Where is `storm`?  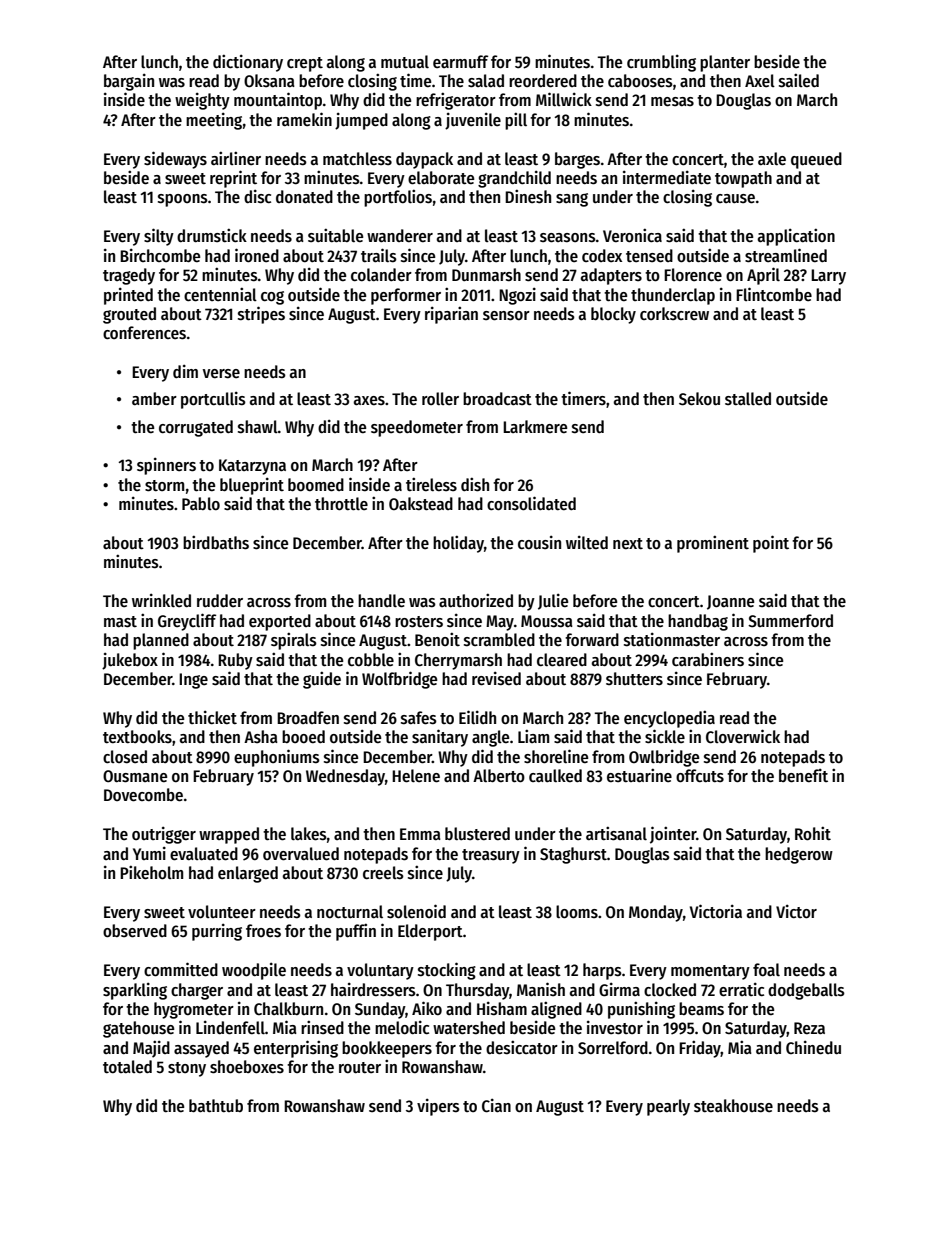
storm is located at coordinates (164, 486).
